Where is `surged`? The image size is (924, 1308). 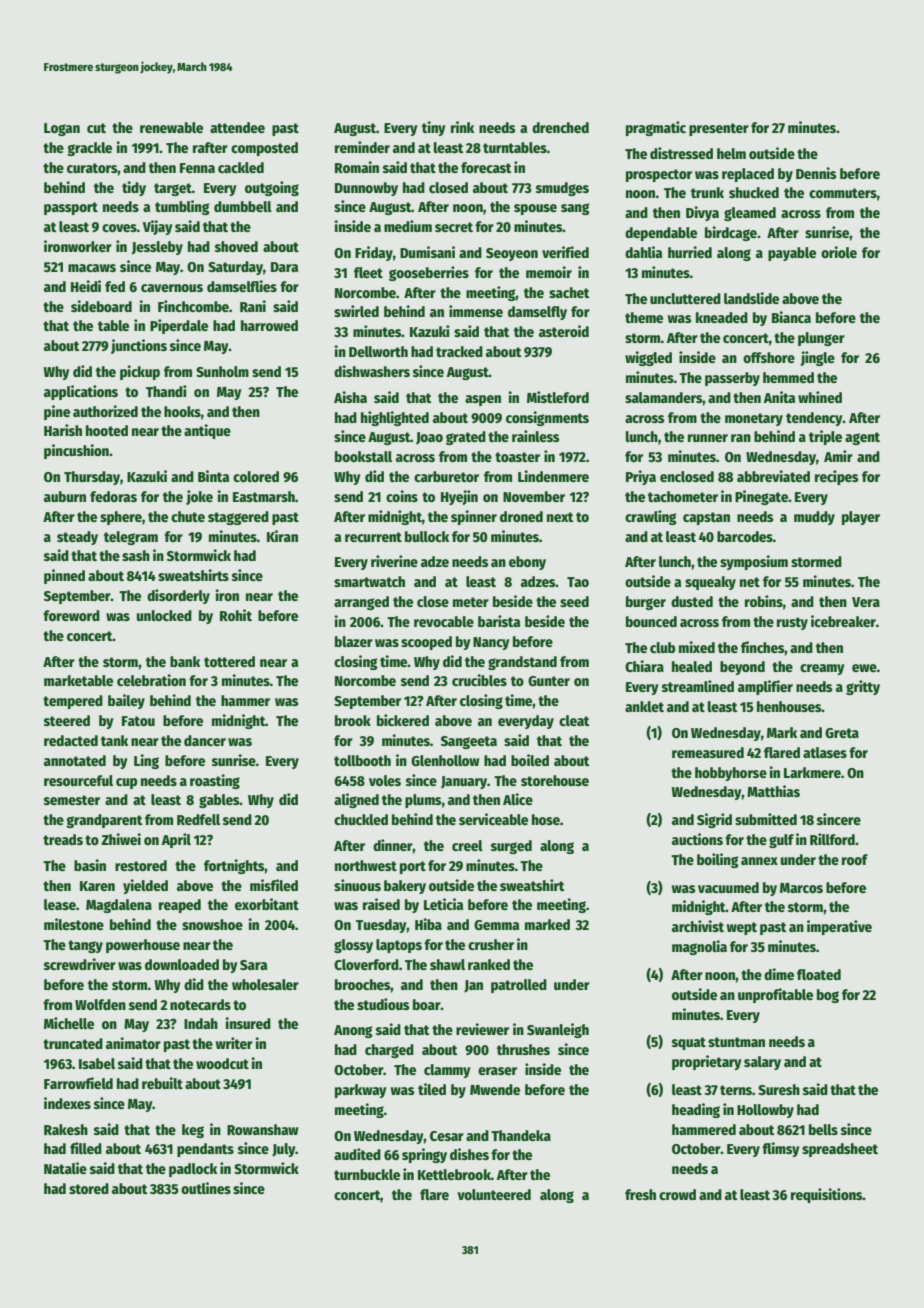
surged is located at coordinates (511, 847).
